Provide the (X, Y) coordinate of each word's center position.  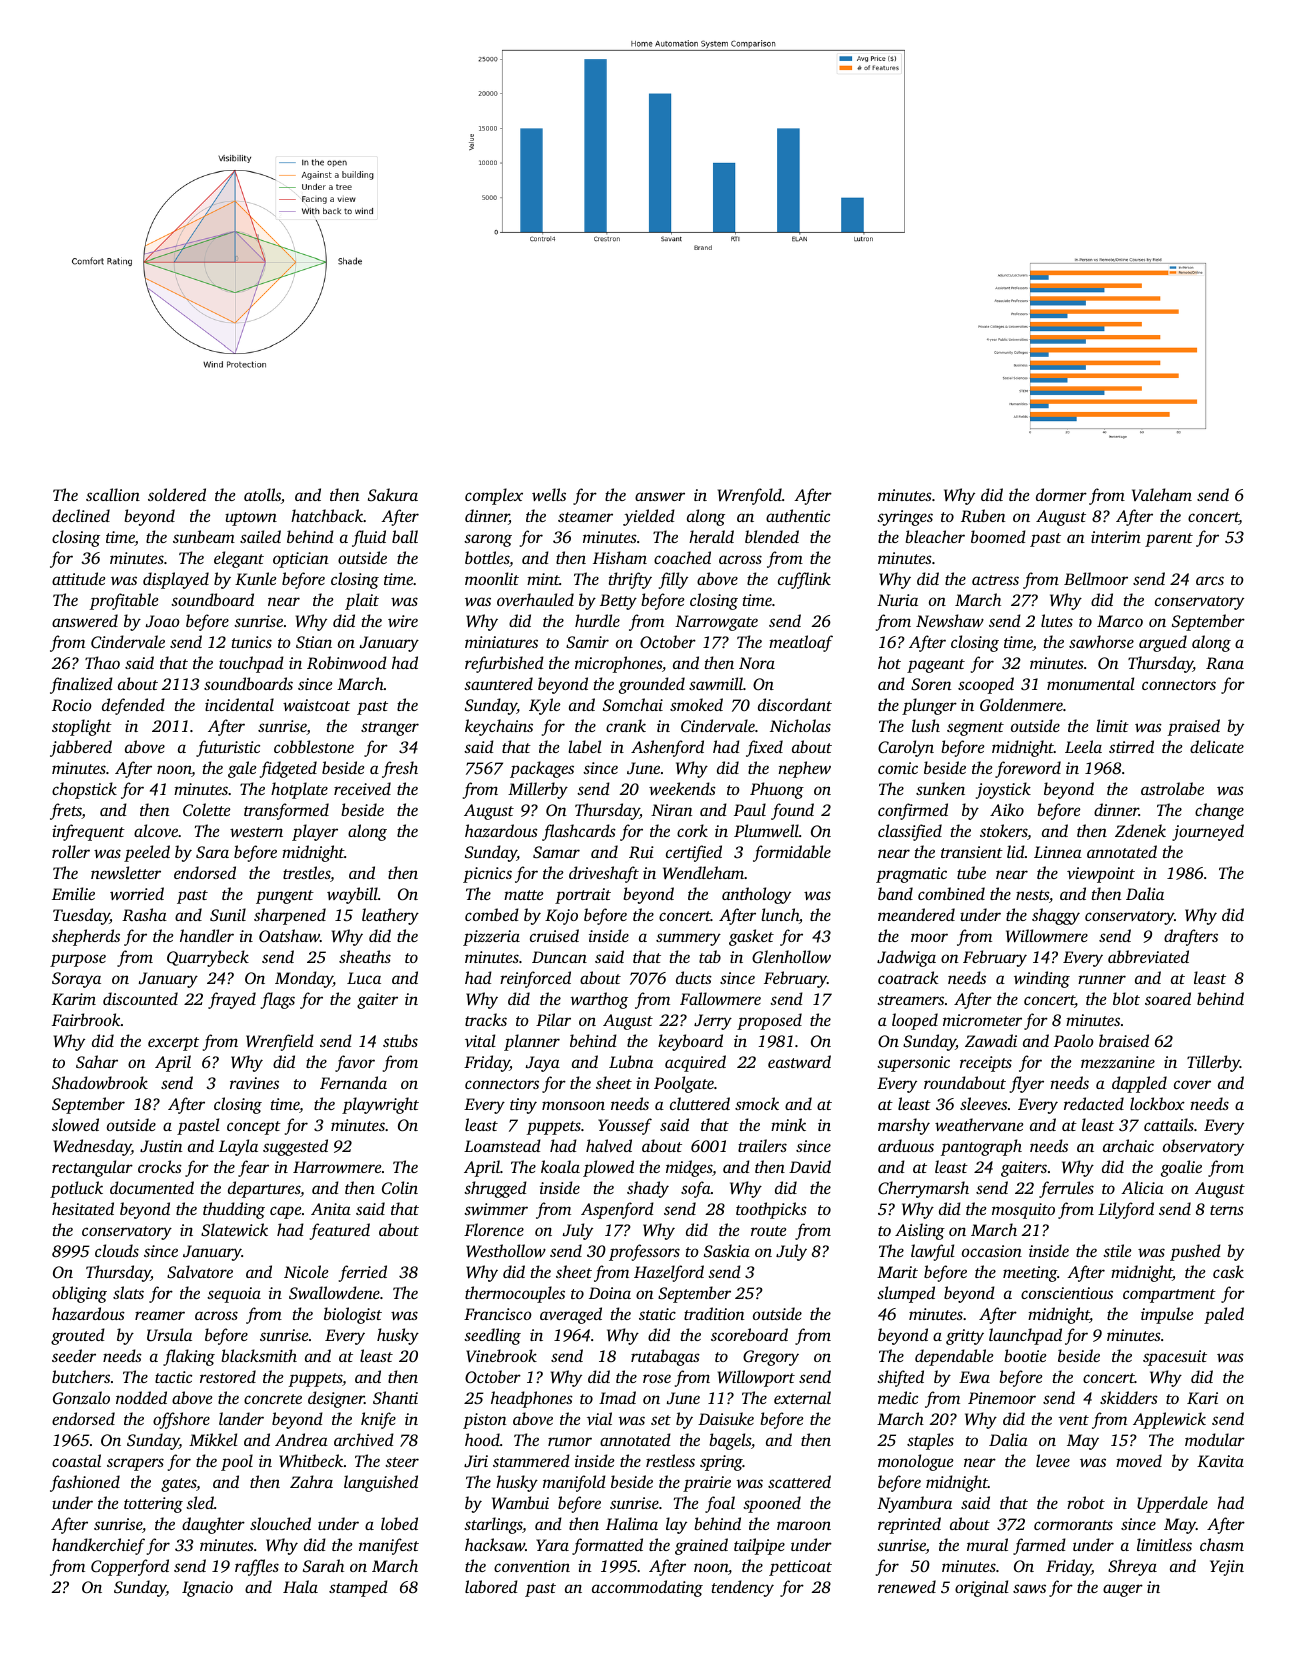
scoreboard (749, 1334)
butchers (81, 1376)
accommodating (647, 1588)
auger (1123, 1590)
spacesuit (1175, 1358)
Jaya (543, 1064)
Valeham (1162, 494)
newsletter (126, 872)
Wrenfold (750, 496)
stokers (1004, 832)
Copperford (130, 1567)
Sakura (393, 494)
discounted (140, 998)
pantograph (981, 1147)
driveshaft (604, 874)
